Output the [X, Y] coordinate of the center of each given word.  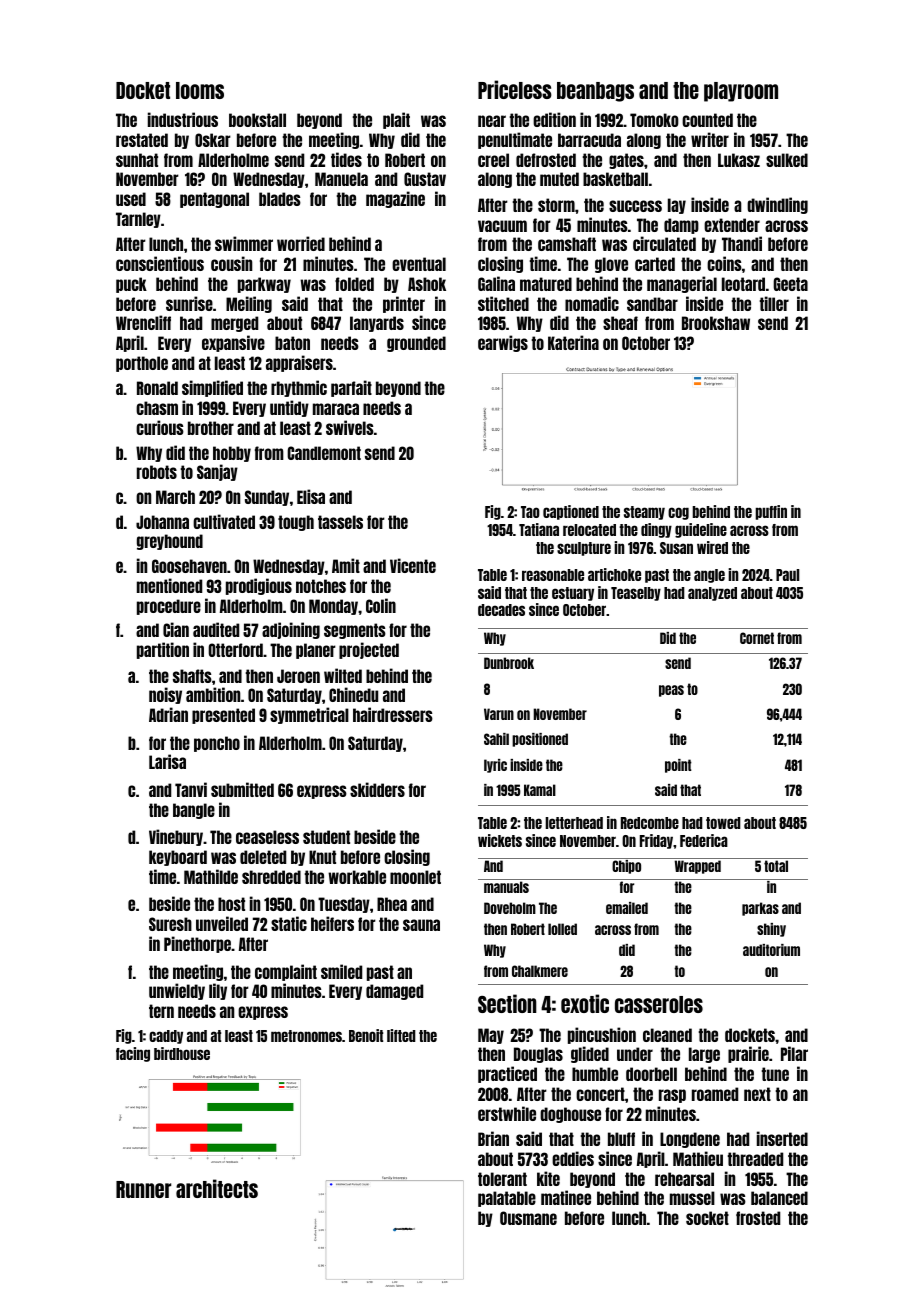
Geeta [790, 284]
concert [600, 1094]
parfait [351, 388]
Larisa [167, 761]
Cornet [757, 638]
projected [369, 650]
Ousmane [528, 1218]
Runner [143, 1189]
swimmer [244, 243]
